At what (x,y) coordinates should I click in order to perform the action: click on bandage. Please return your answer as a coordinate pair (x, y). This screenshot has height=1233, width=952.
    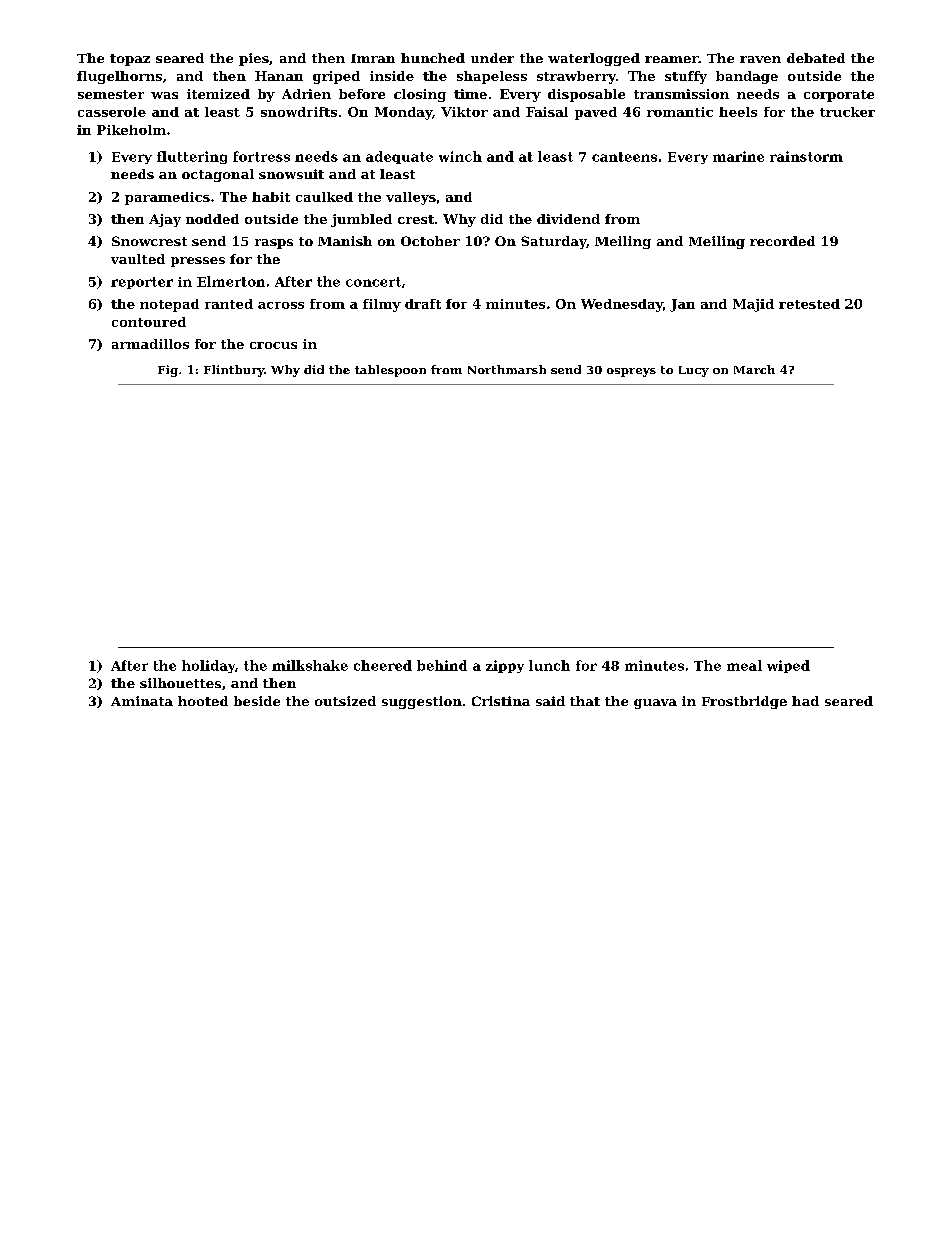
    Looking at the image, I should click on (747, 77).
